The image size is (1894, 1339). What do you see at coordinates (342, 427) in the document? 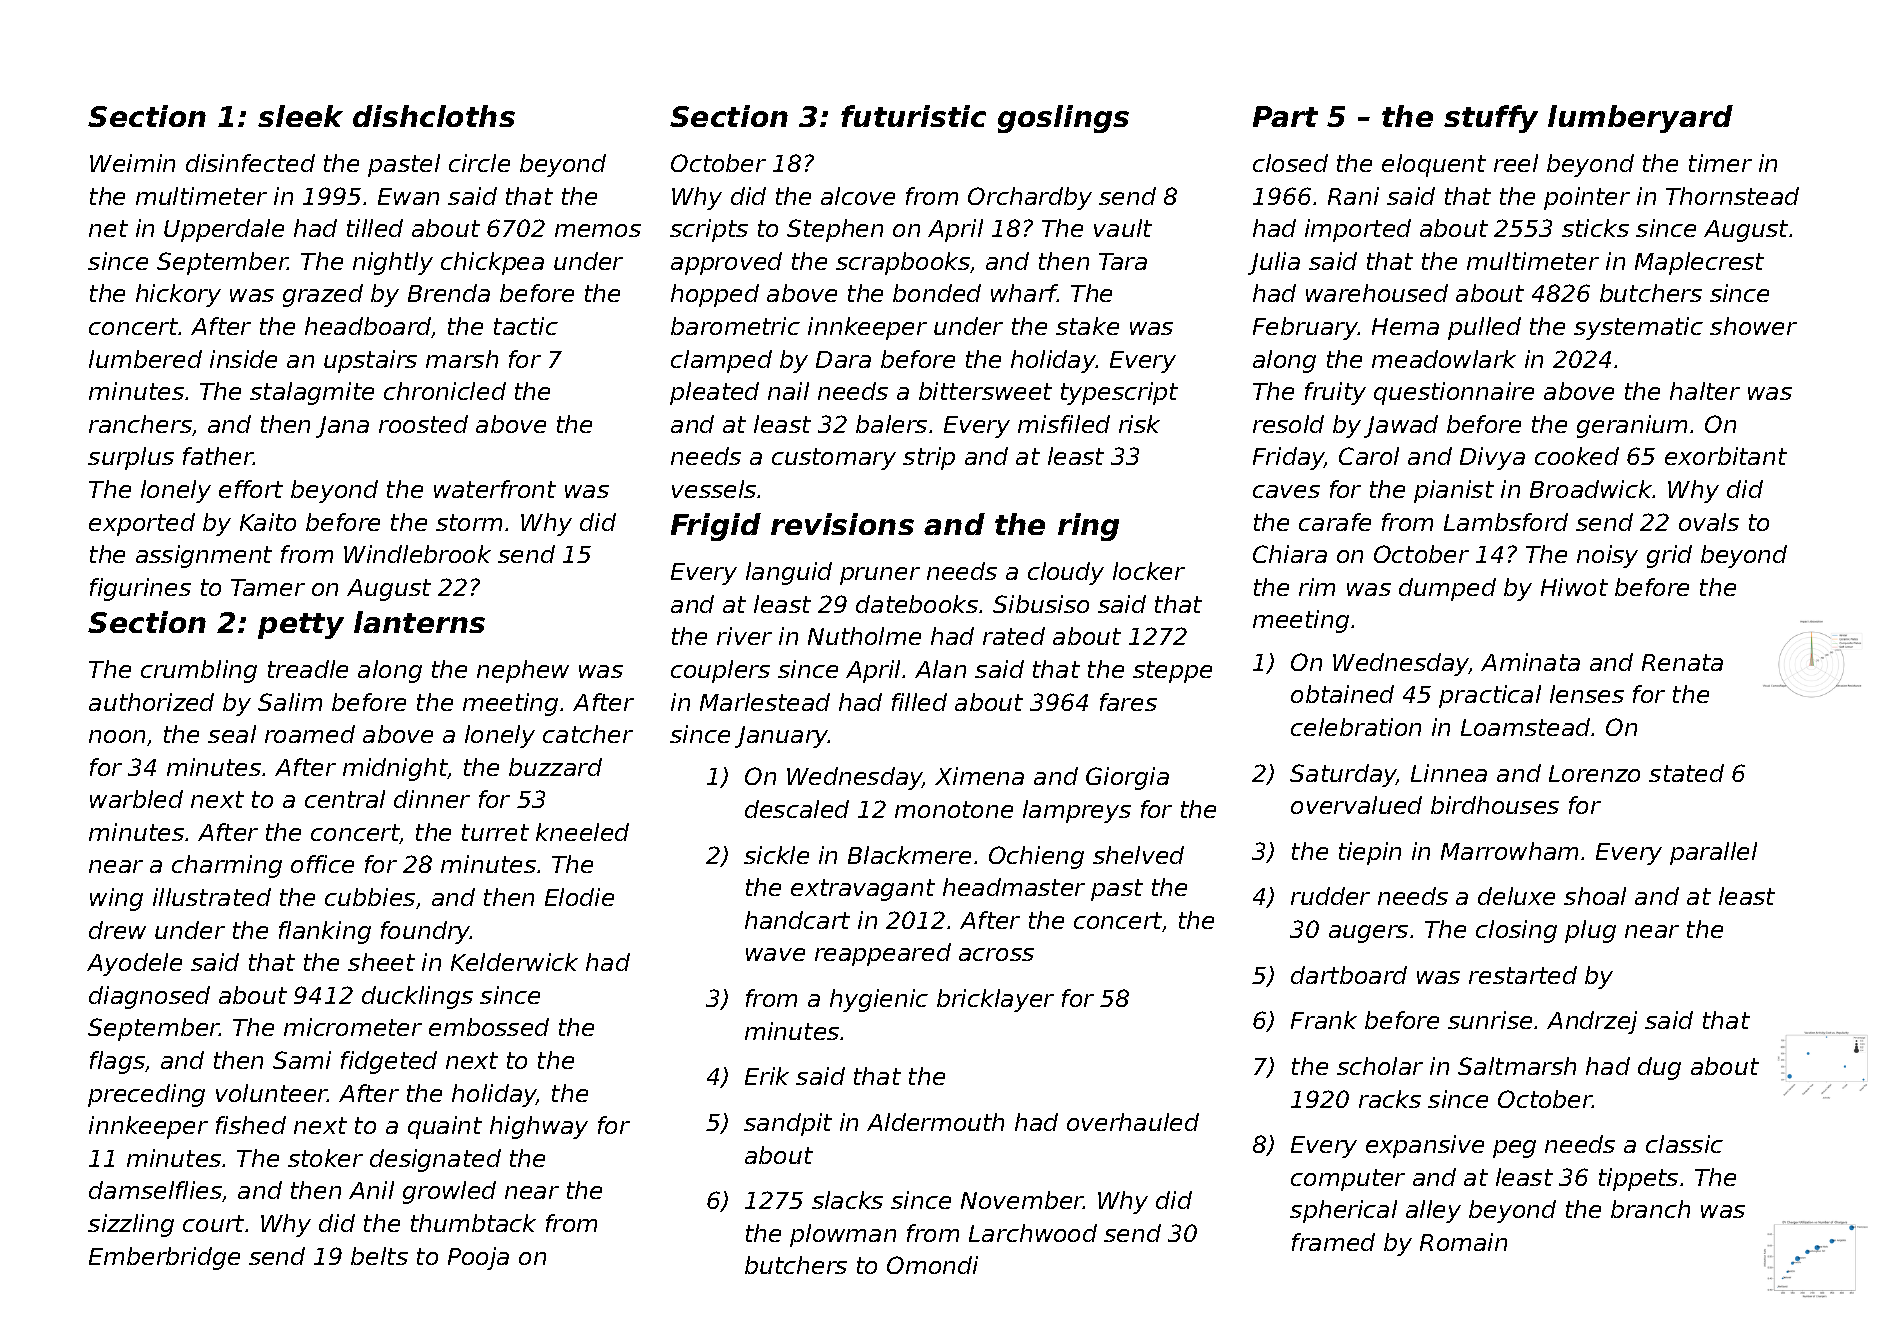
I see `Jana` at bounding box center [342, 427].
